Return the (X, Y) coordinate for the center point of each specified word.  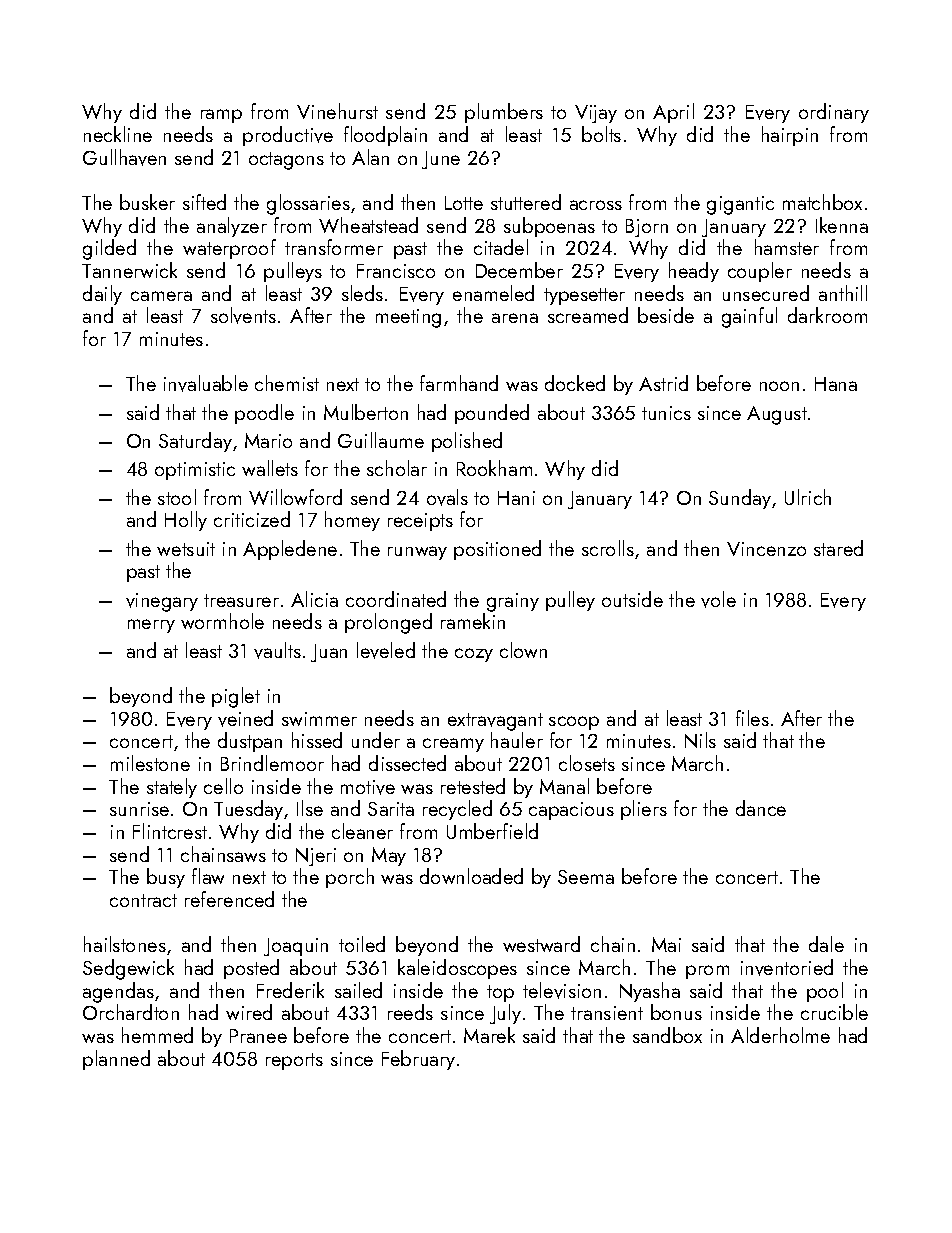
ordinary (834, 113)
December (519, 270)
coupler (760, 272)
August (777, 415)
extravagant (495, 722)
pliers (644, 810)
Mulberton (366, 412)
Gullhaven (124, 157)
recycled (457, 810)
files (752, 718)
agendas (118, 992)
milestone (150, 763)
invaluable (206, 383)
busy (166, 878)
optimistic (195, 471)
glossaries (308, 204)
